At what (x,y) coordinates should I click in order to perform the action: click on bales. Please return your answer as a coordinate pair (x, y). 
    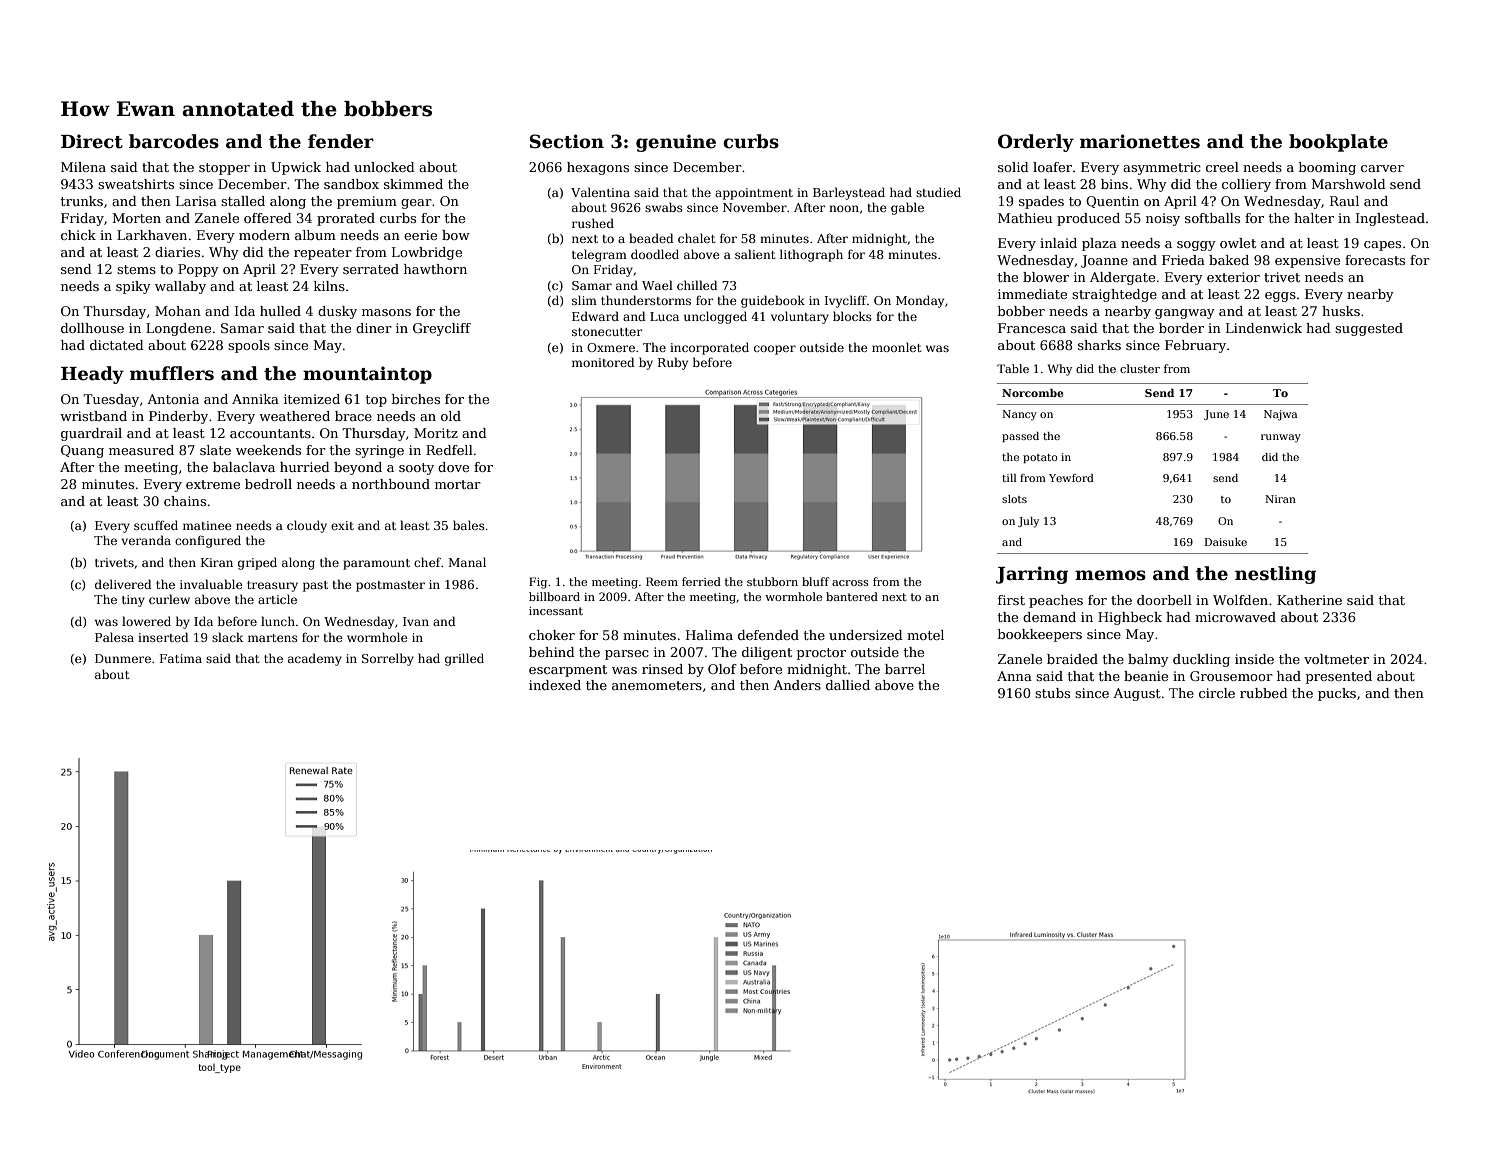
    Looking at the image, I should click on (469, 525).
